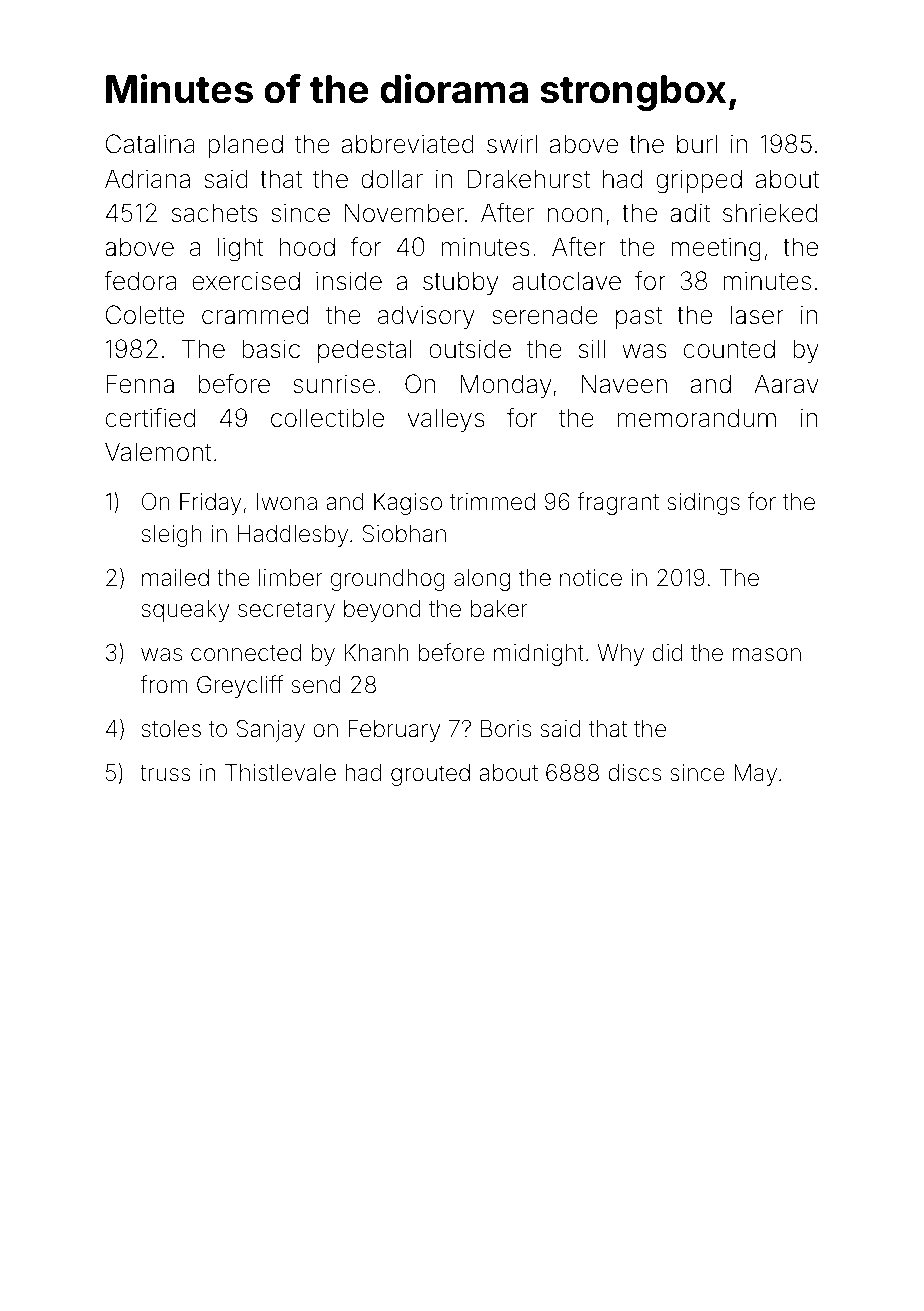 Image resolution: width=924 pixels, height=1311 pixels. What do you see at coordinates (697, 418) in the page?
I see `memorandum` at bounding box center [697, 418].
